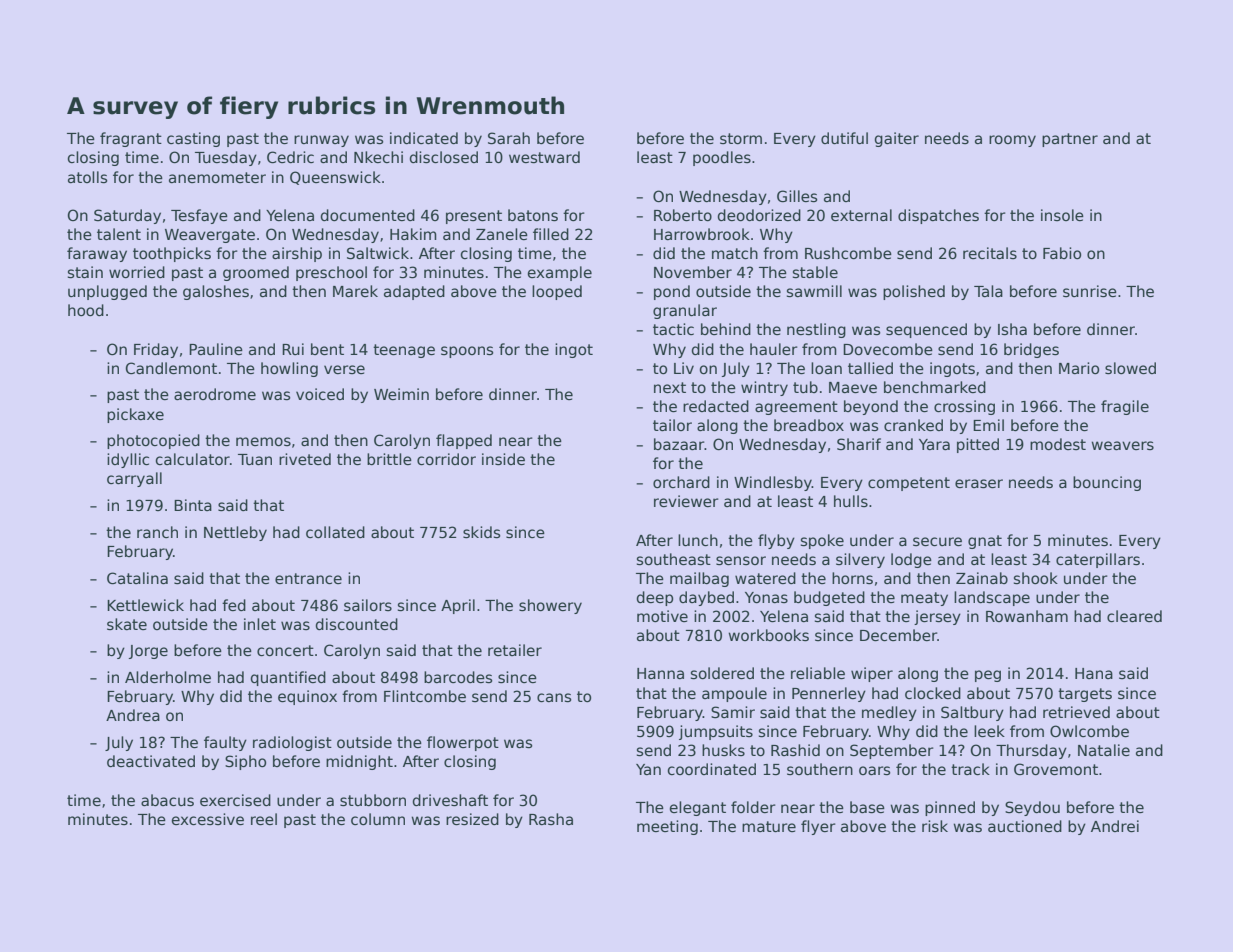 The width and height of the screenshot is (1233, 952). I want to click on bridges, so click(1031, 350).
